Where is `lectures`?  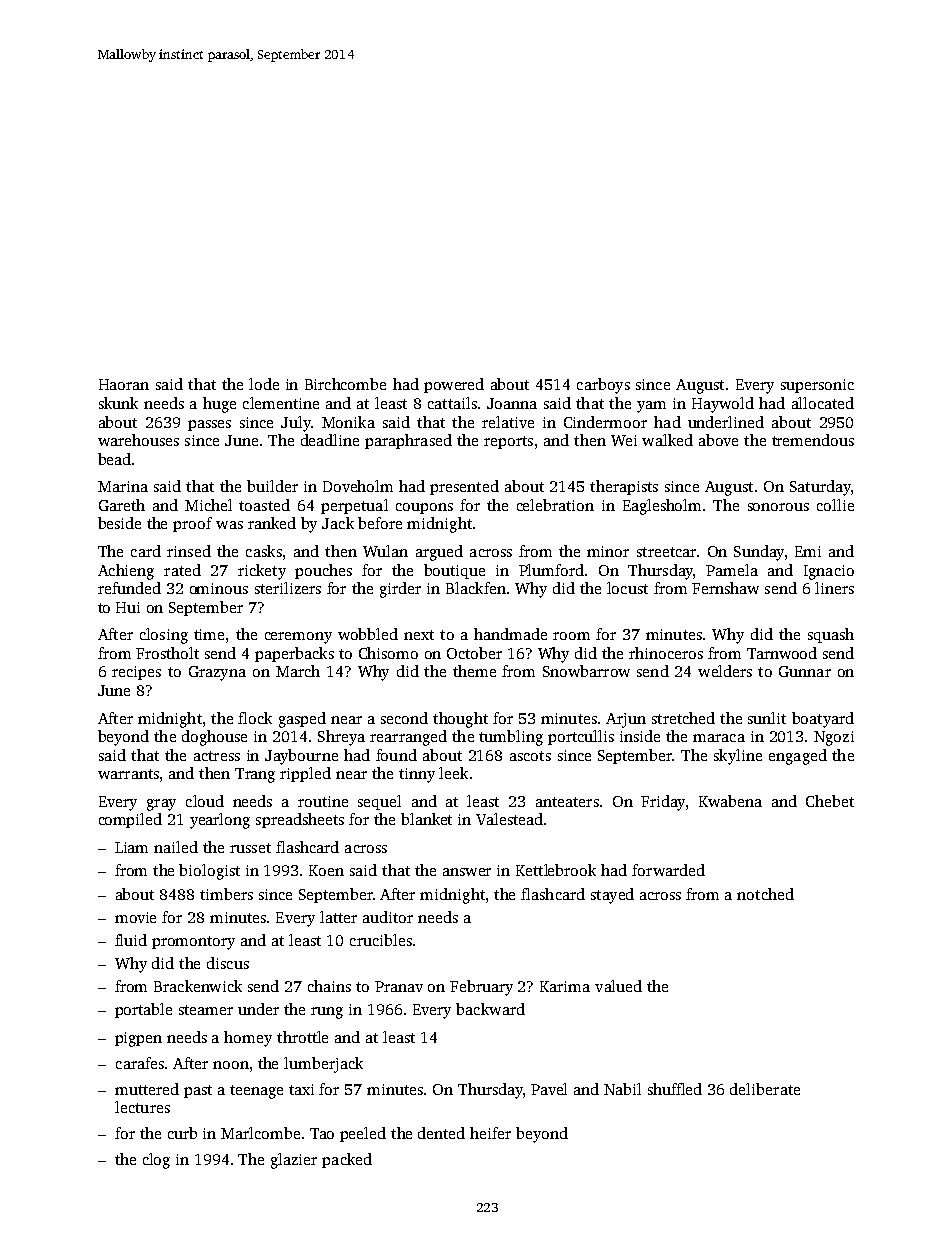 lectures is located at coordinates (142, 1107).
